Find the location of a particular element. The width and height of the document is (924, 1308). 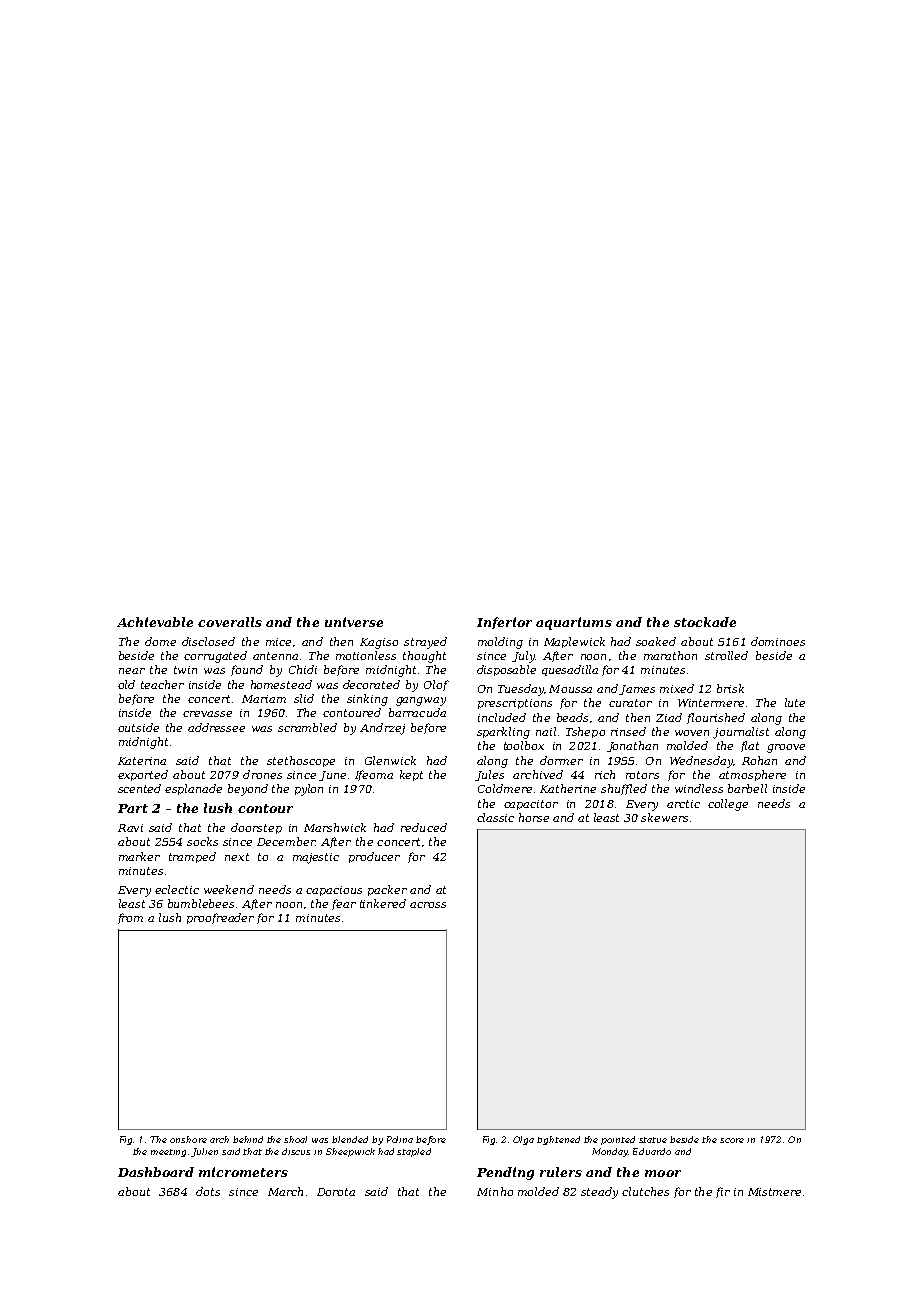

shuffled is located at coordinates (624, 789).
